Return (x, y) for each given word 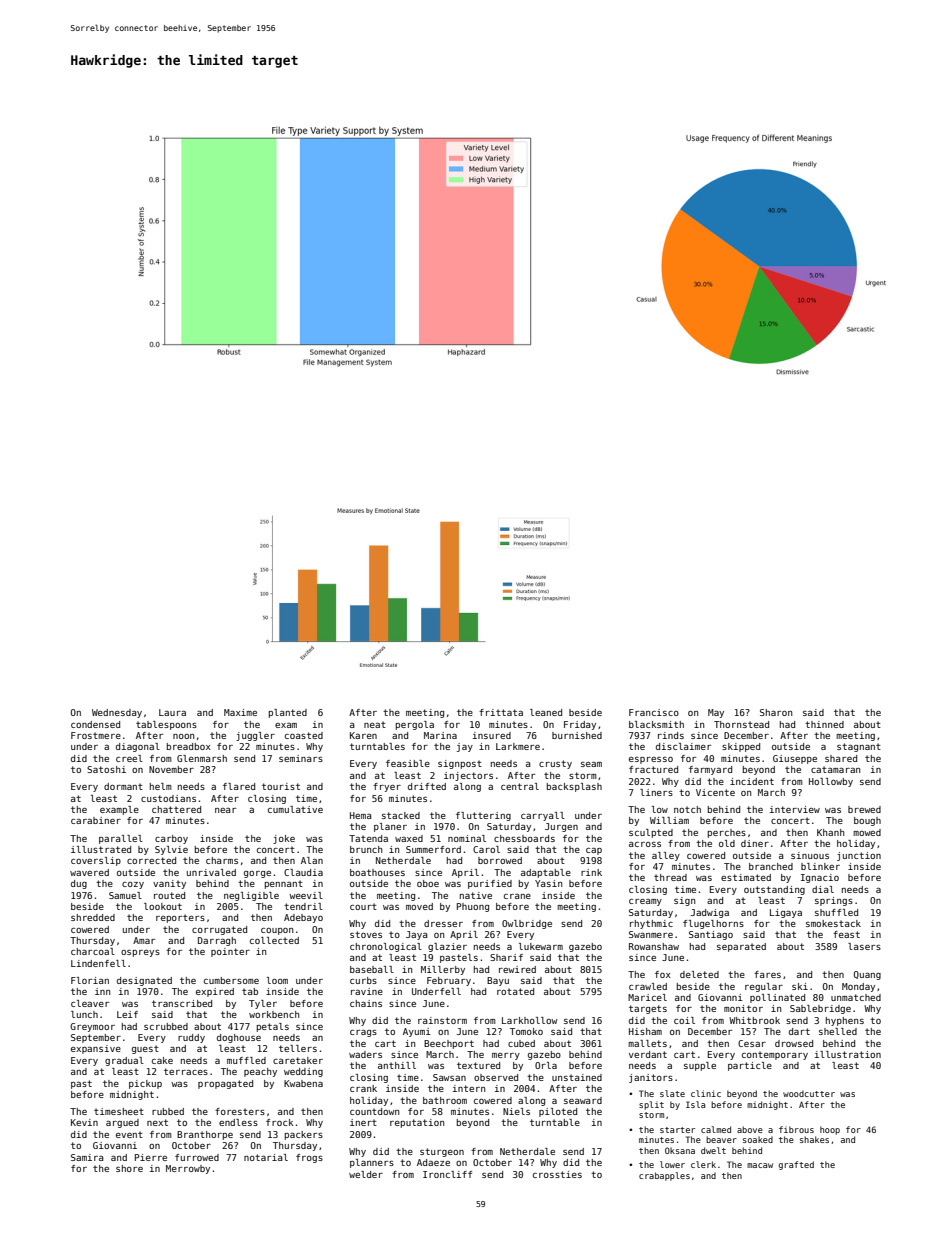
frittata (501, 712)
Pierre (151, 1157)
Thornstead (741, 724)
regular (764, 987)
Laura (172, 712)
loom (277, 980)
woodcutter (809, 1093)
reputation (417, 1123)
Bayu (498, 981)
